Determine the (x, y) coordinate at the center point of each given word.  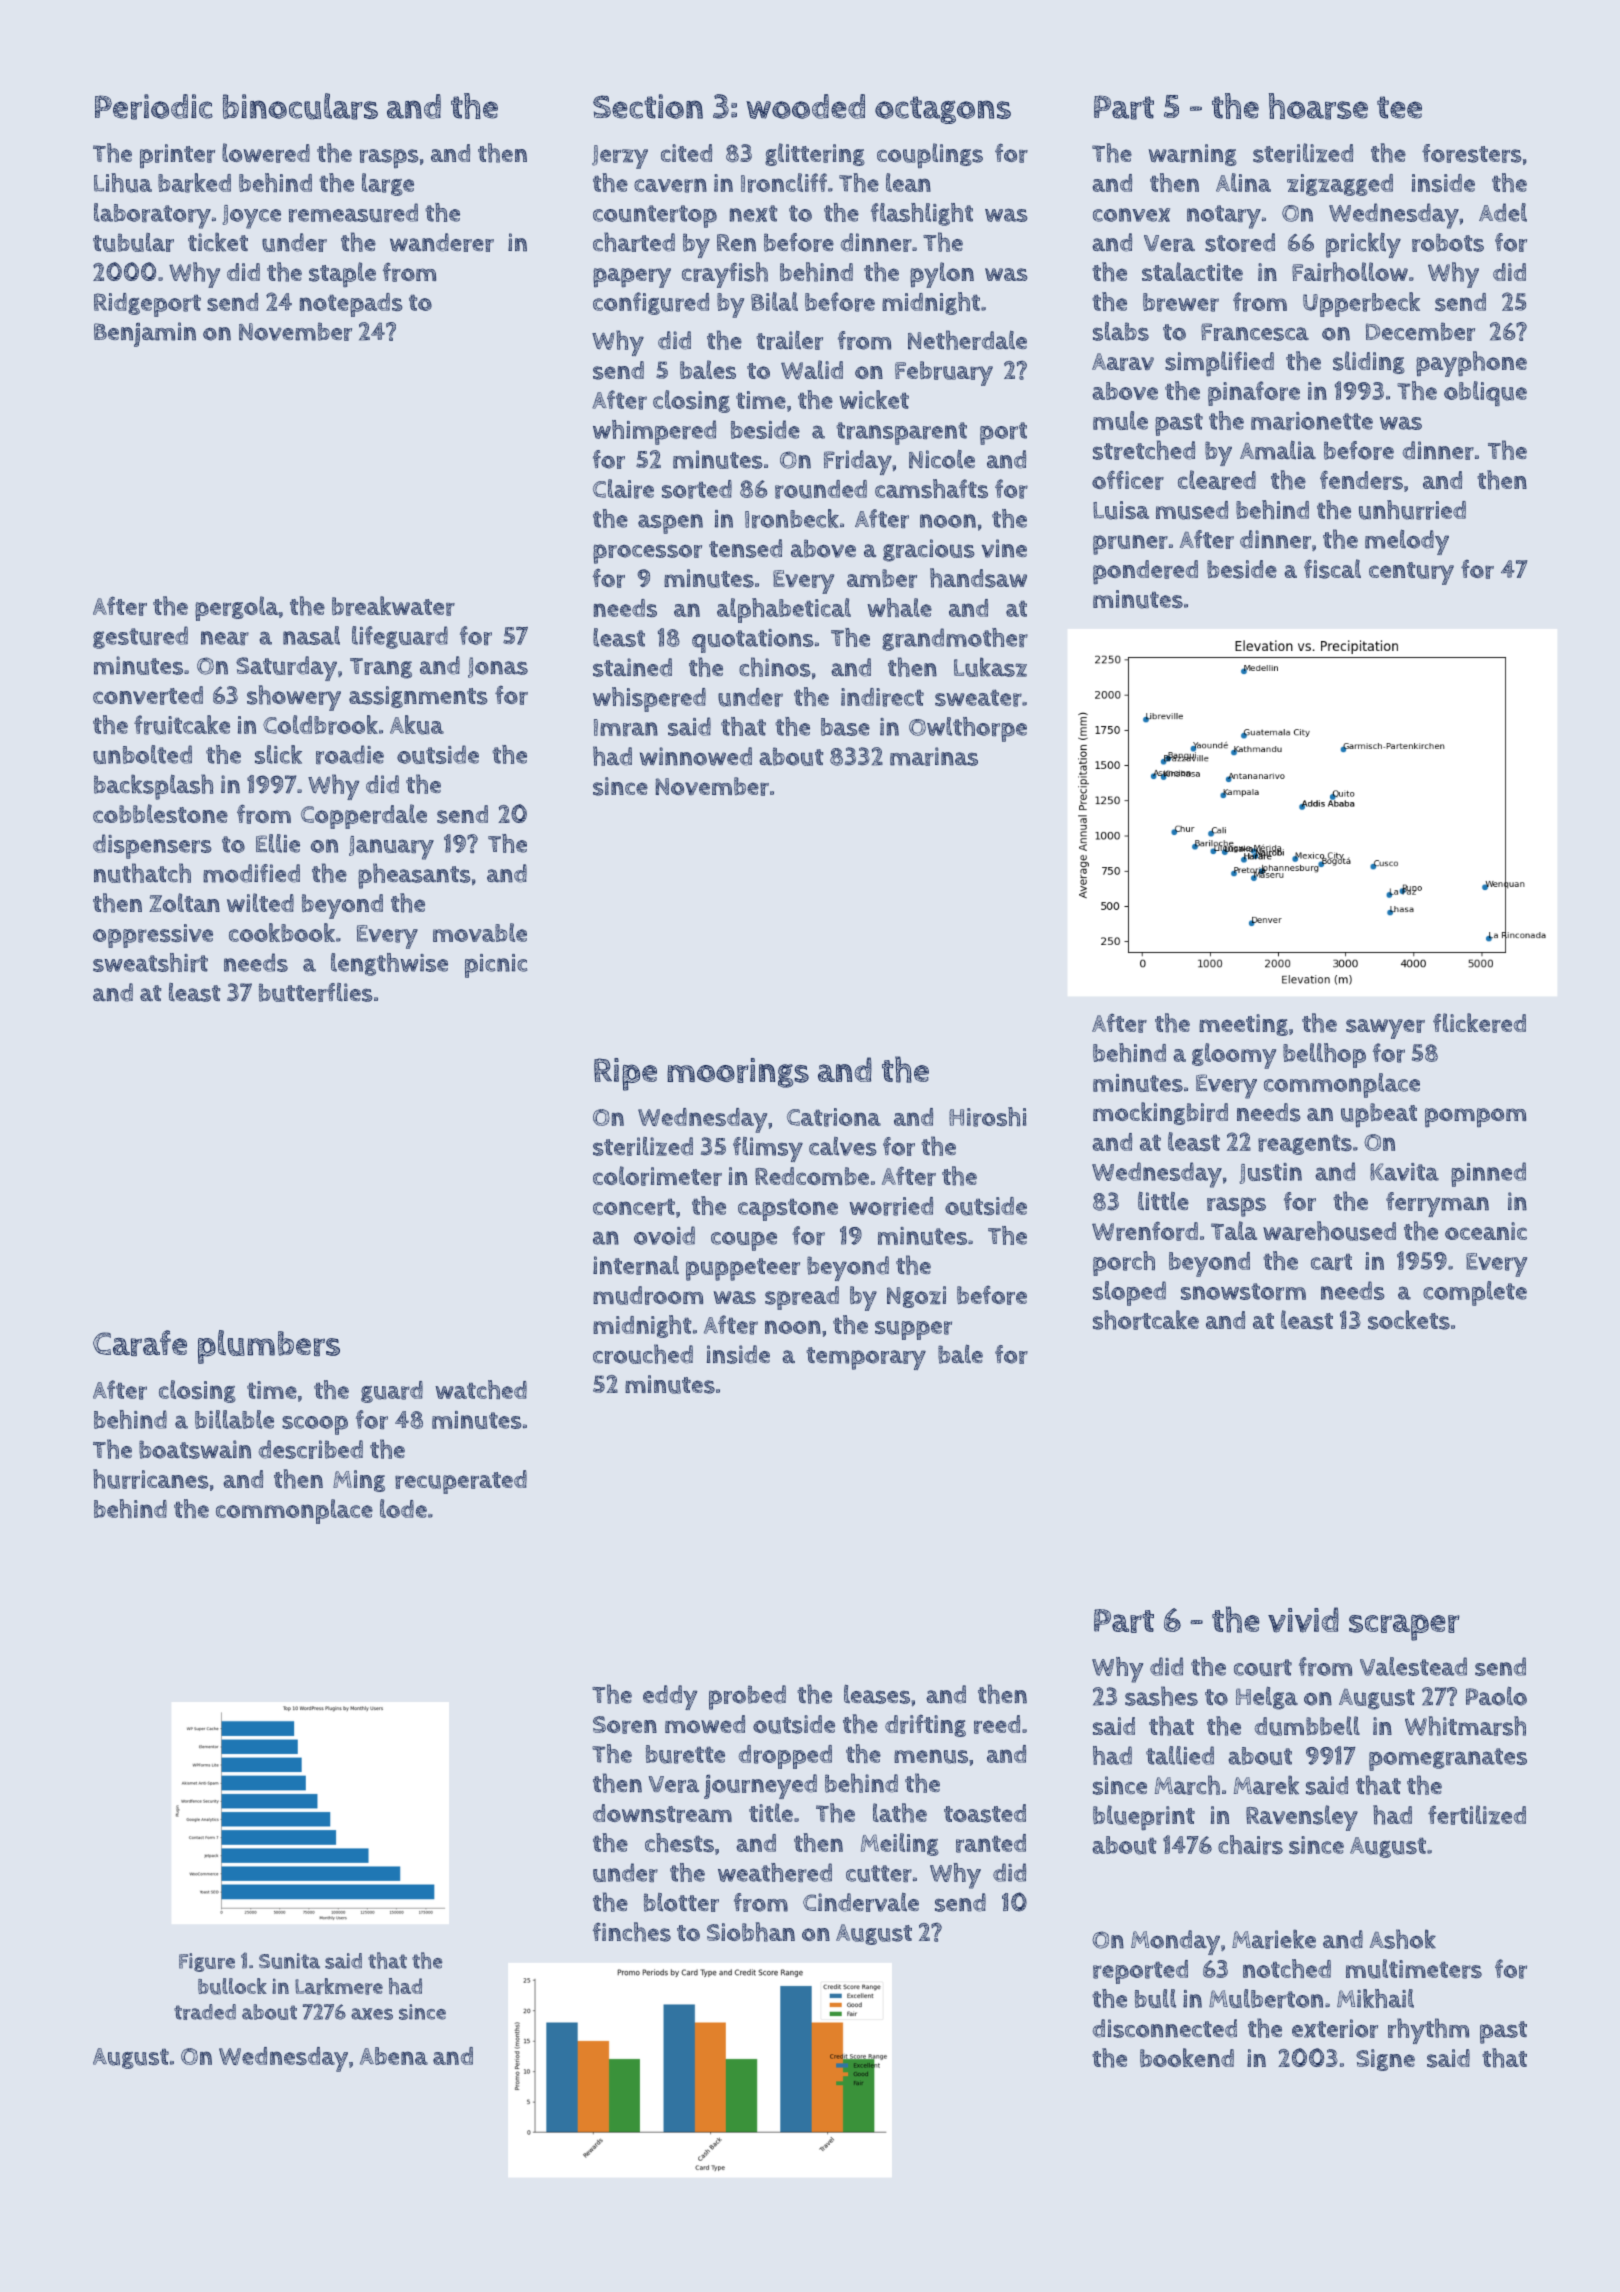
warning (1192, 155)
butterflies (316, 992)
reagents (1305, 1144)
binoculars (300, 106)
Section (648, 106)
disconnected (1165, 2028)
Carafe (140, 1343)
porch (1124, 1263)
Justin (1270, 1173)
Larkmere (339, 1986)
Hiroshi (987, 1117)
